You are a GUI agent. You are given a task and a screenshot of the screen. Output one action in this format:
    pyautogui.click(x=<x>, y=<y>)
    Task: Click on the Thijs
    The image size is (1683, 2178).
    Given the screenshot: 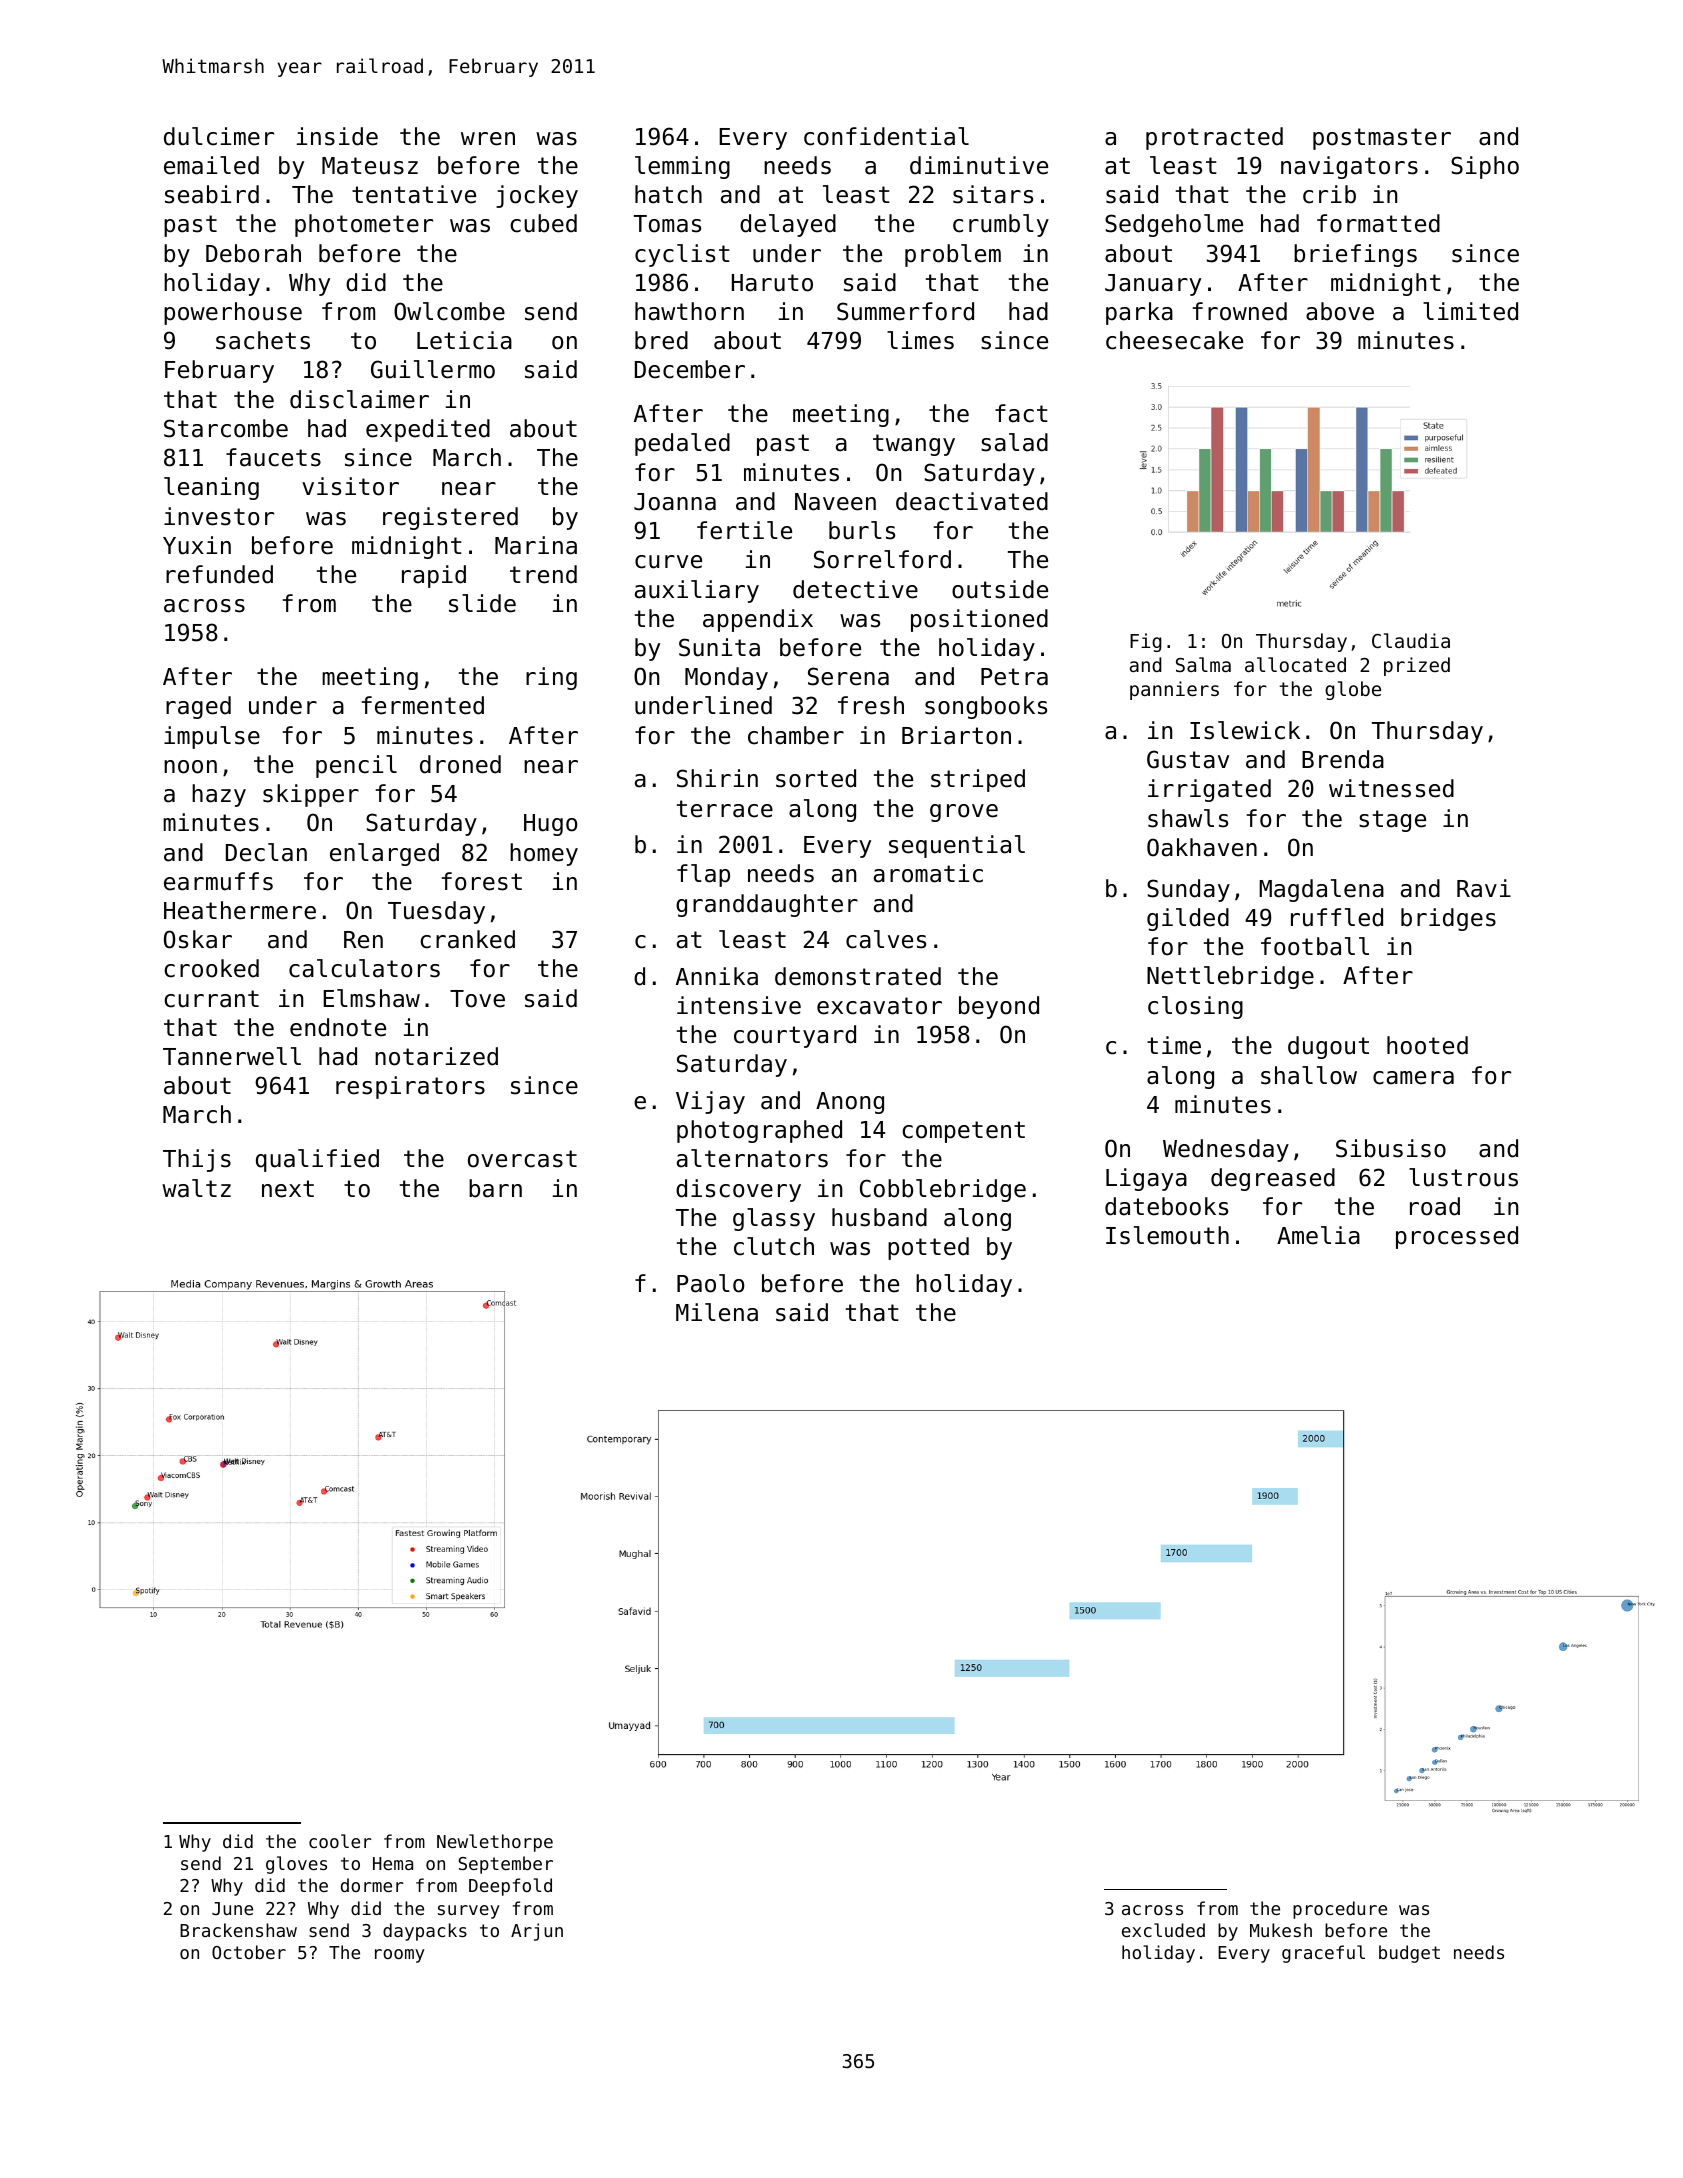 What is the action you would take?
    pyautogui.click(x=197, y=1160)
